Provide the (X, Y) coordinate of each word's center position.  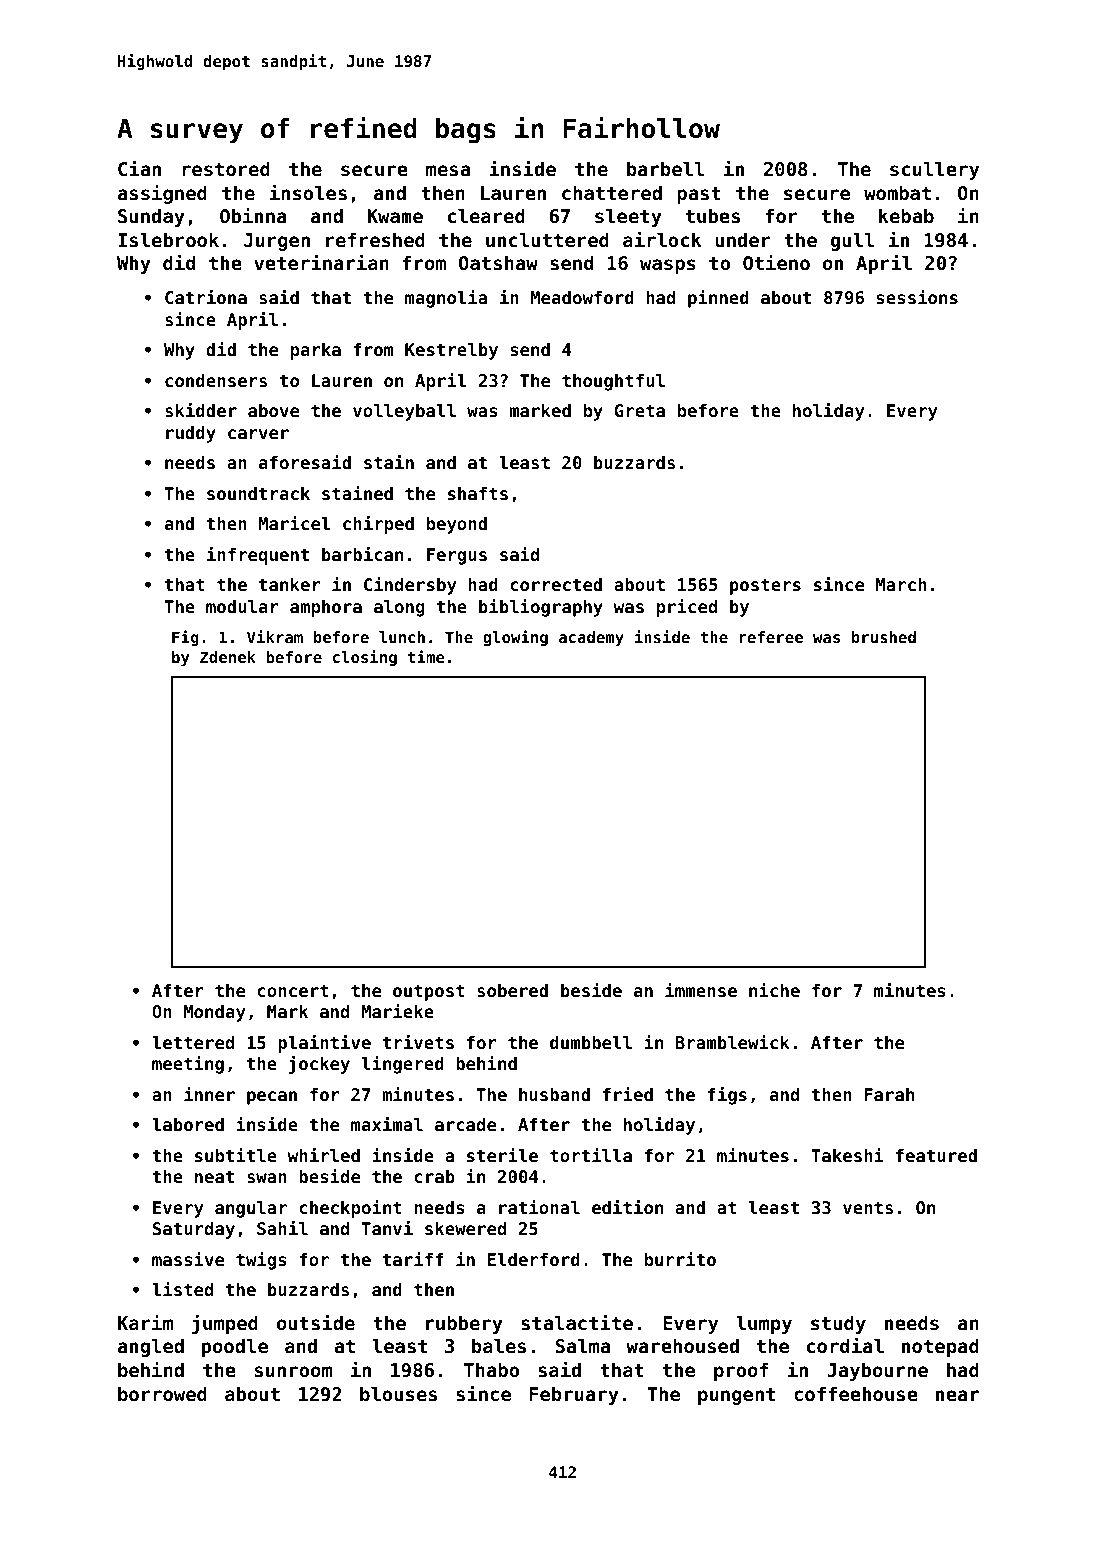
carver (258, 434)
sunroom (293, 1371)
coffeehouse (856, 1393)
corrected (556, 584)
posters (765, 587)
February (574, 1395)
